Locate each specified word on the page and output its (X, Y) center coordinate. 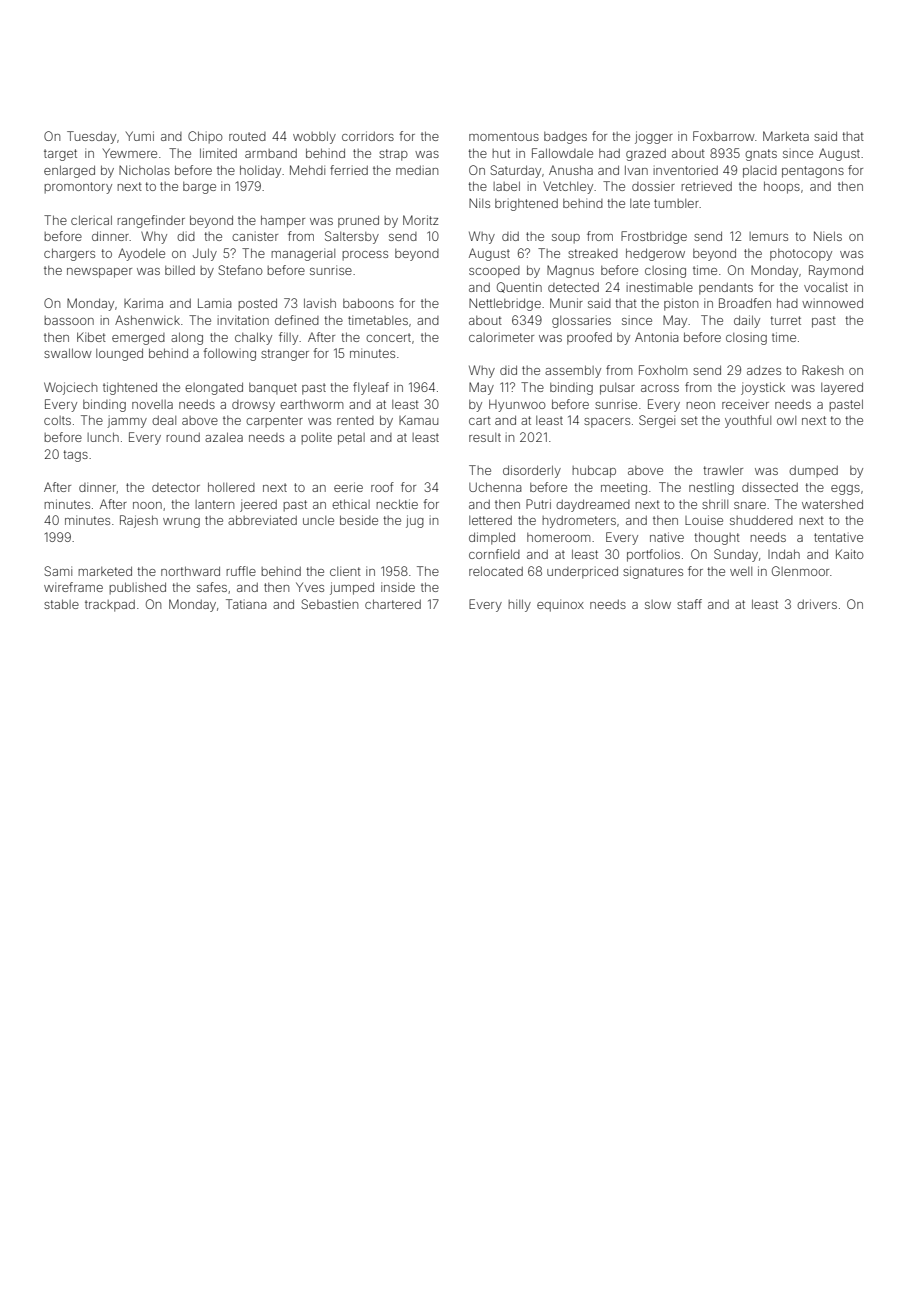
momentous (504, 136)
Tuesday (91, 137)
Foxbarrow (724, 136)
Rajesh (139, 521)
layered (842, 388)
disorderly (532, 471)
